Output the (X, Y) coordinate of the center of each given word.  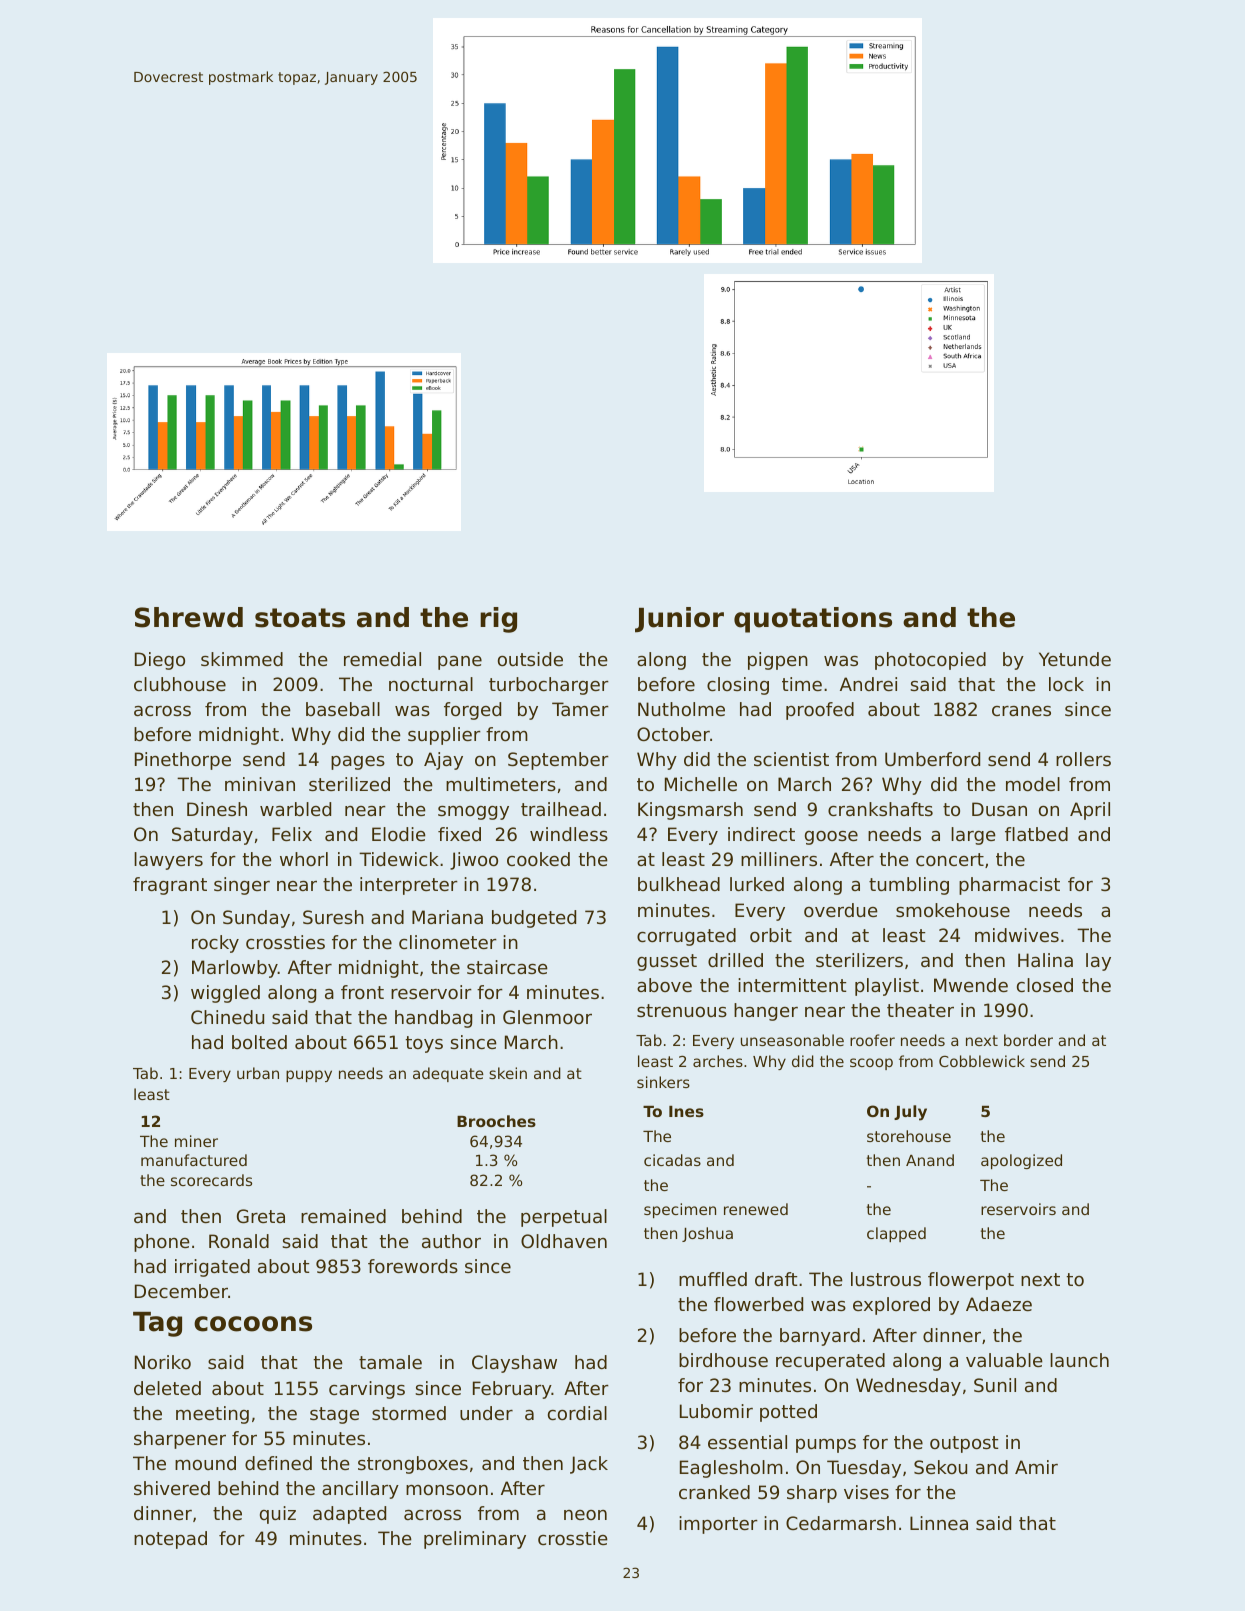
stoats (300, 618)
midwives (1017, 935)
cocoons (253, 1324)
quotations (813, 620)
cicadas (672, 1160)
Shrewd (189, 617)
